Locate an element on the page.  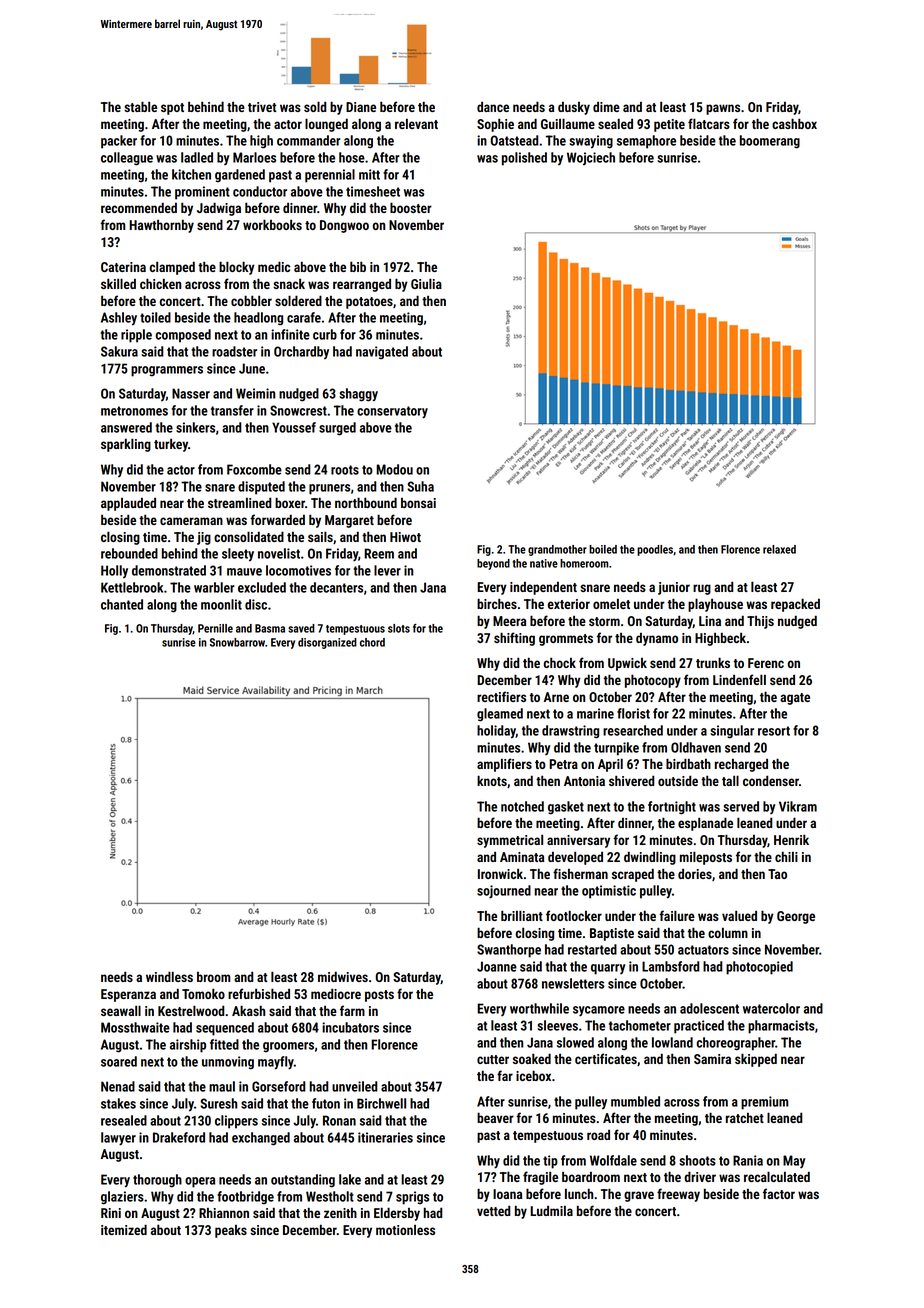
boomerang is located at coordinates (770, 142).
